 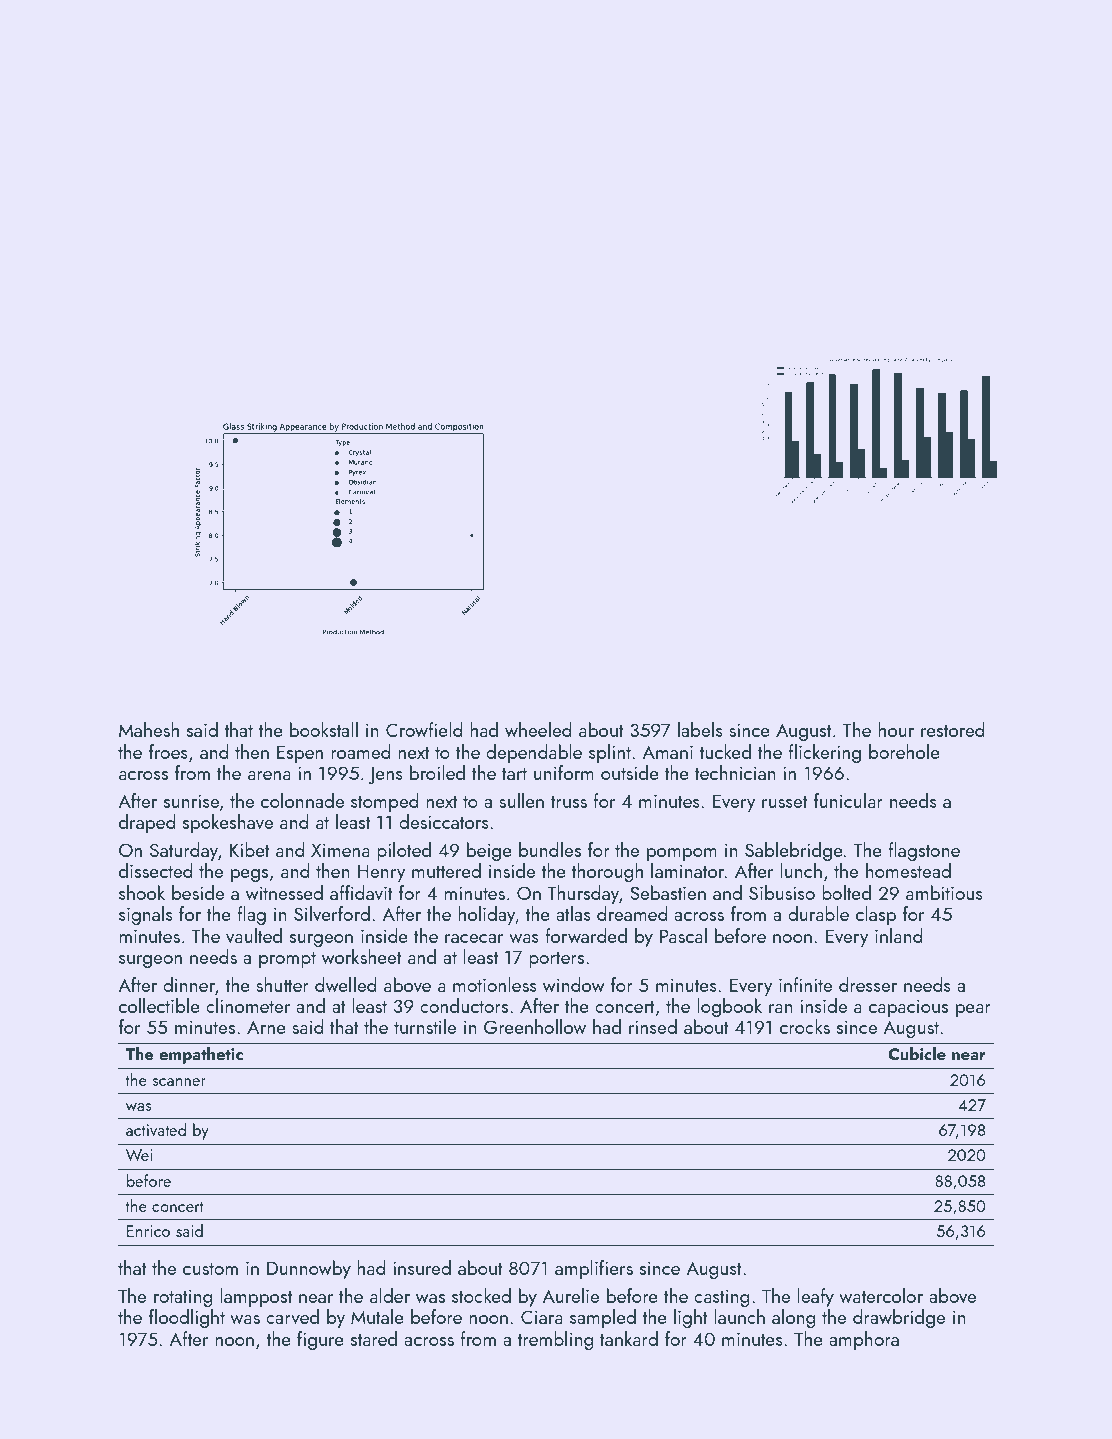 What do you see at coordinates (569, 802) in the image?
I see `truss` at bounding box center [569, 802].
